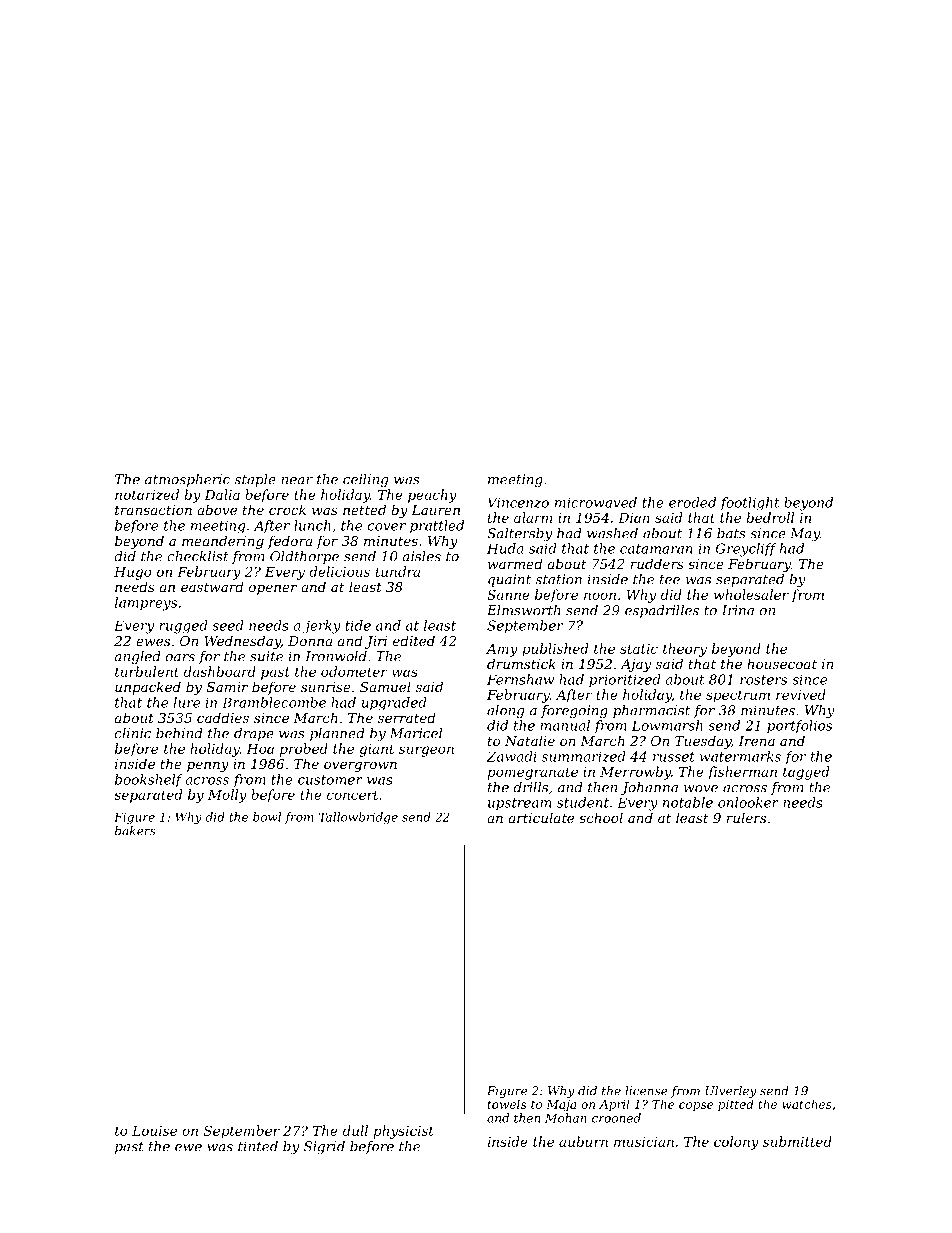 Image resolution: width=952 pixels, height=1233 pixels. Describe the element at coordinates (806, 773) in the page. I see `tagged` at that location.
